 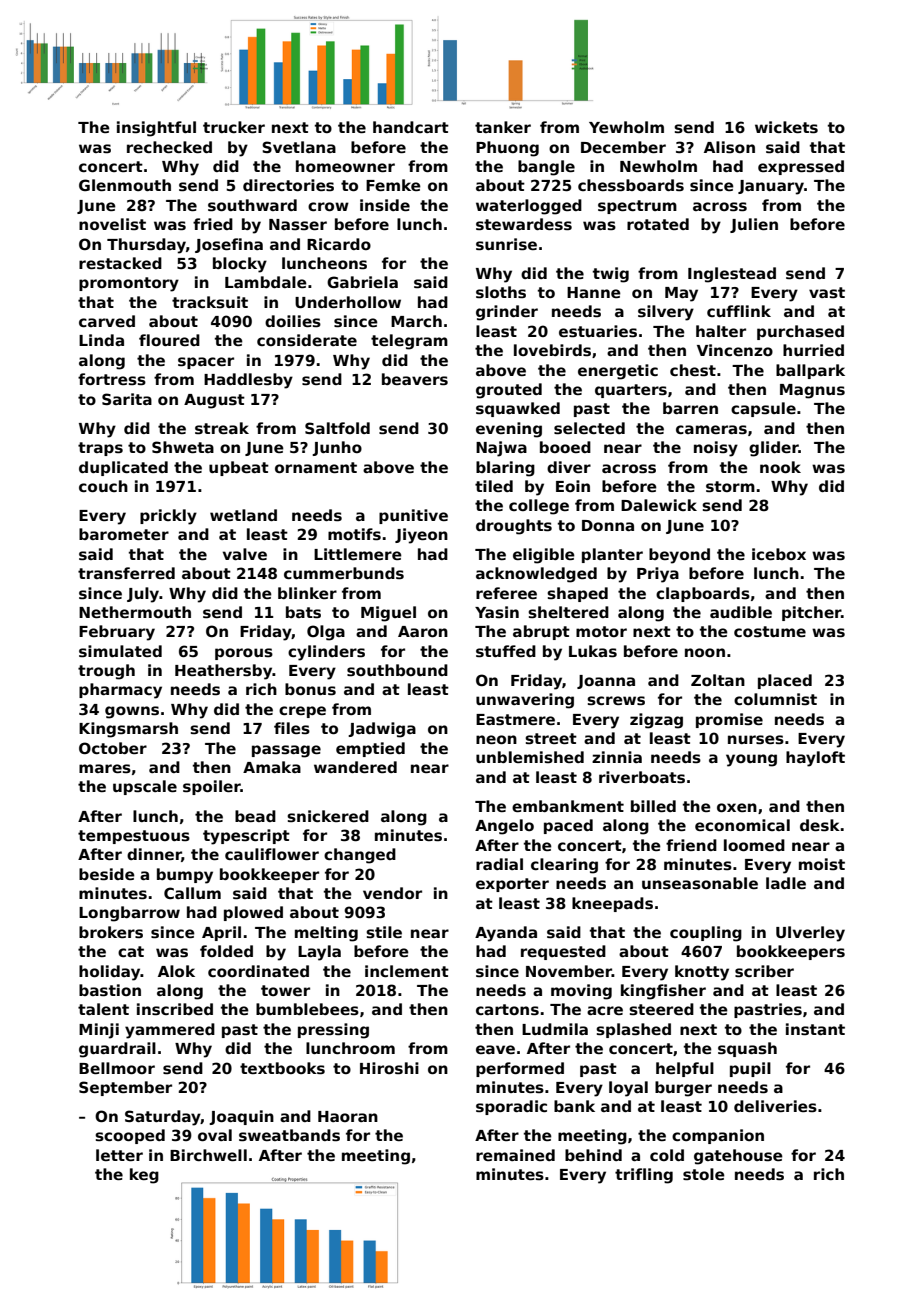 What do you see at coordinates (388, 614) in the document?
I see `Miguel` at bounding box center [388, 614].
